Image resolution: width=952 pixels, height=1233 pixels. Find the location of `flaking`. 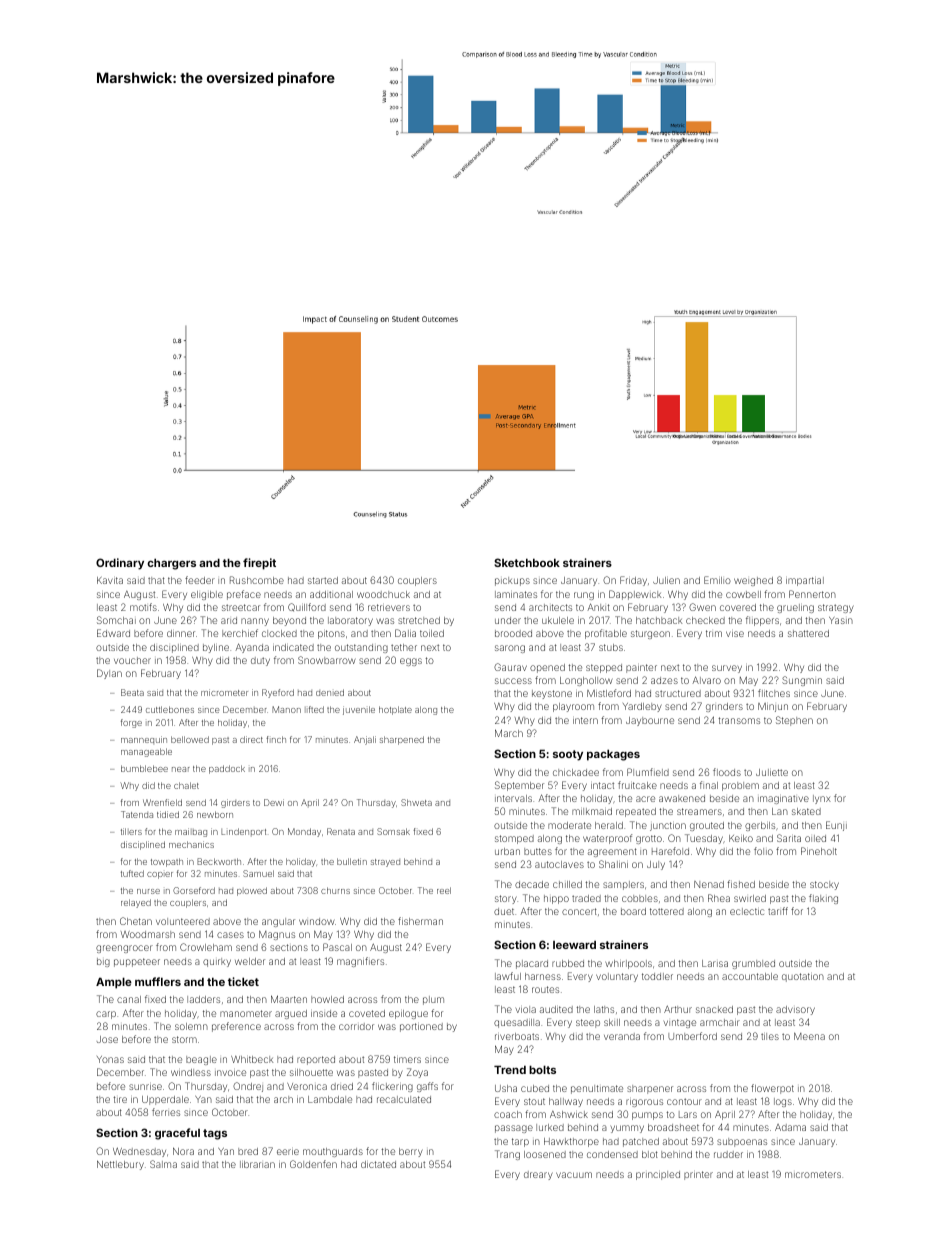

flaking is located at coordinates (823, 899).
